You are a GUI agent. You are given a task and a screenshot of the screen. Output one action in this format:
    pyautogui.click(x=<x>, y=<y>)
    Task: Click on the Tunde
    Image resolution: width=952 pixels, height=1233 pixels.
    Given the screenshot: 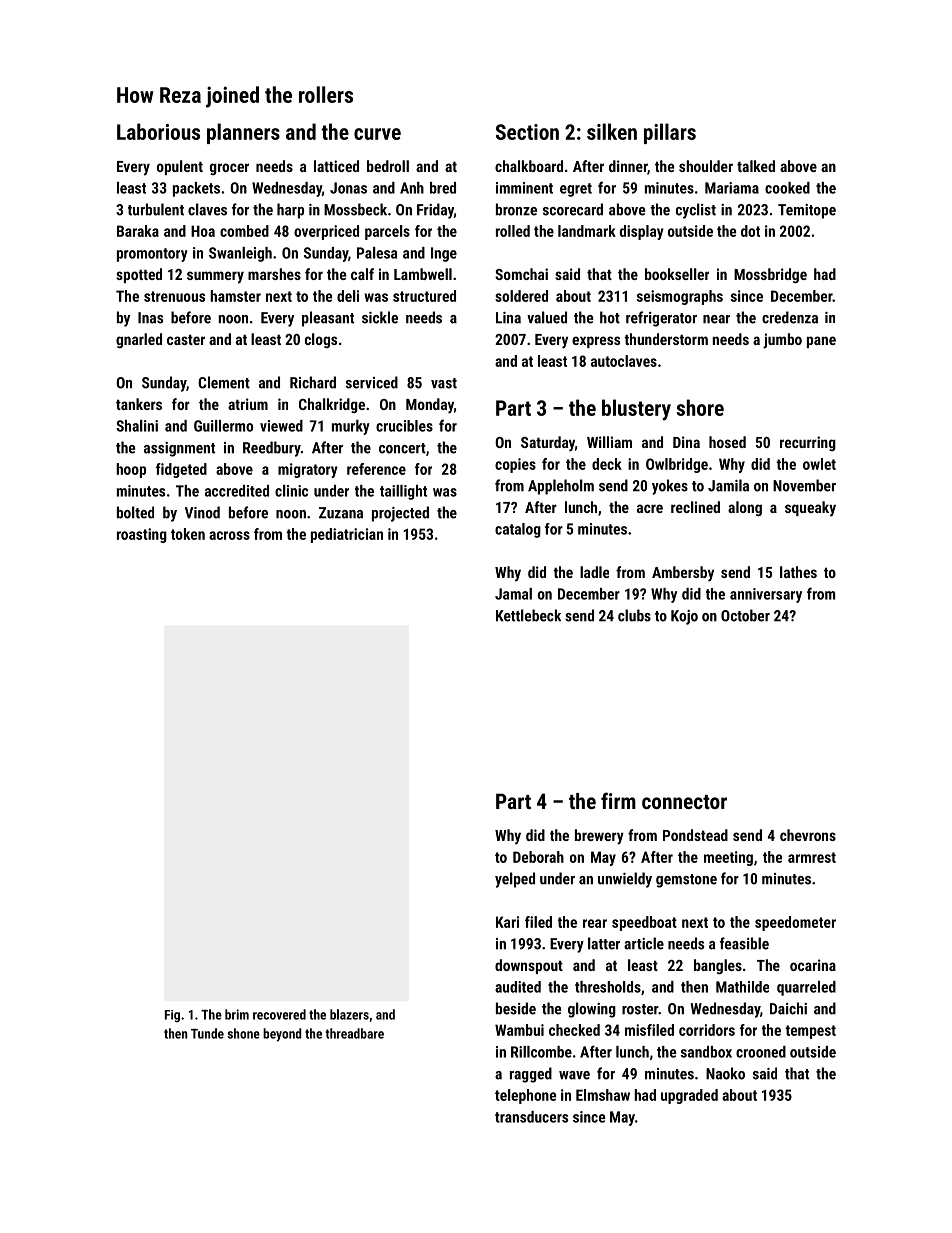 What is the action you would take?
    pyautogui.click(x=207, y=1033)
